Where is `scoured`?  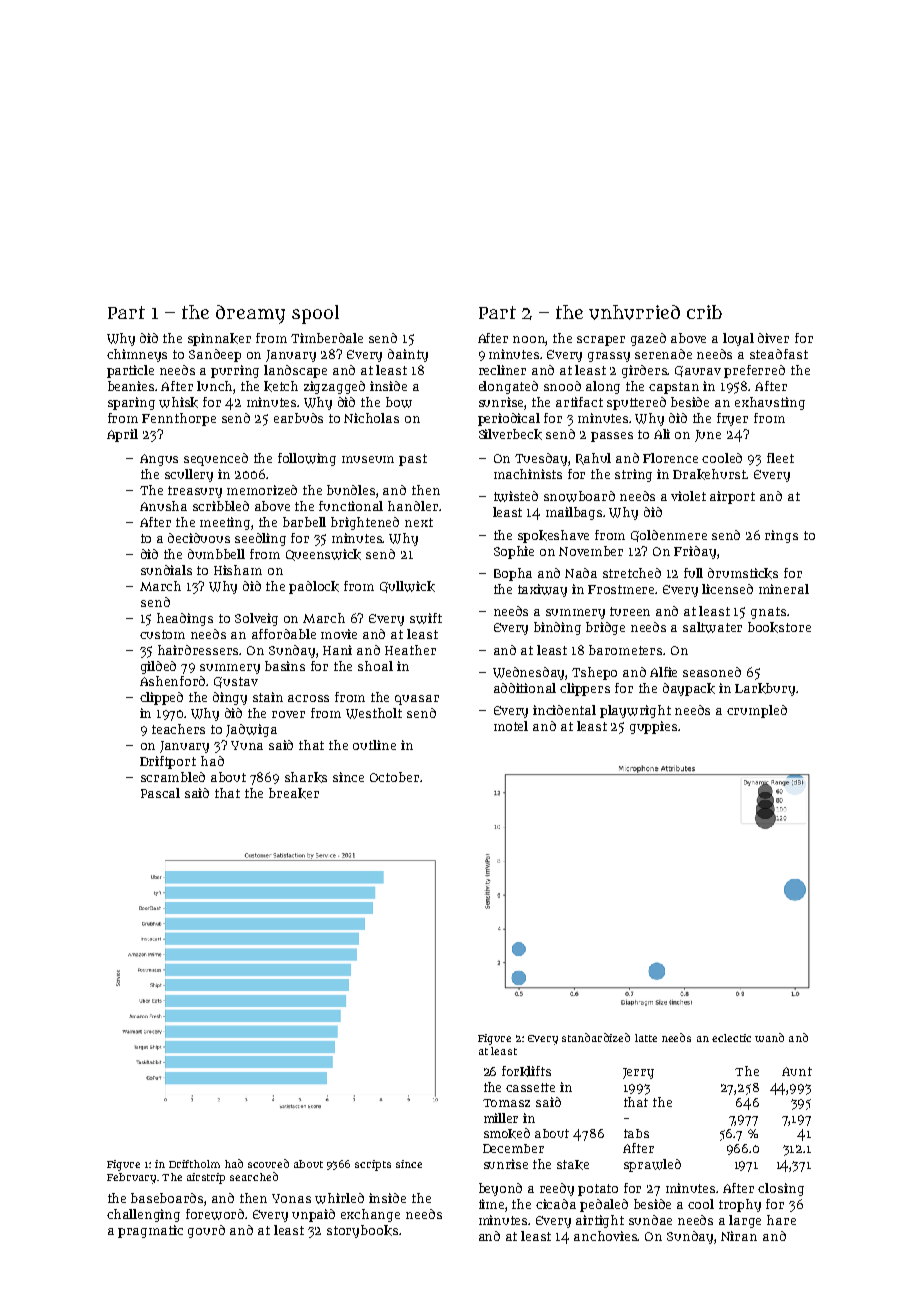 scoured is located at coordinates (268, 1163).
